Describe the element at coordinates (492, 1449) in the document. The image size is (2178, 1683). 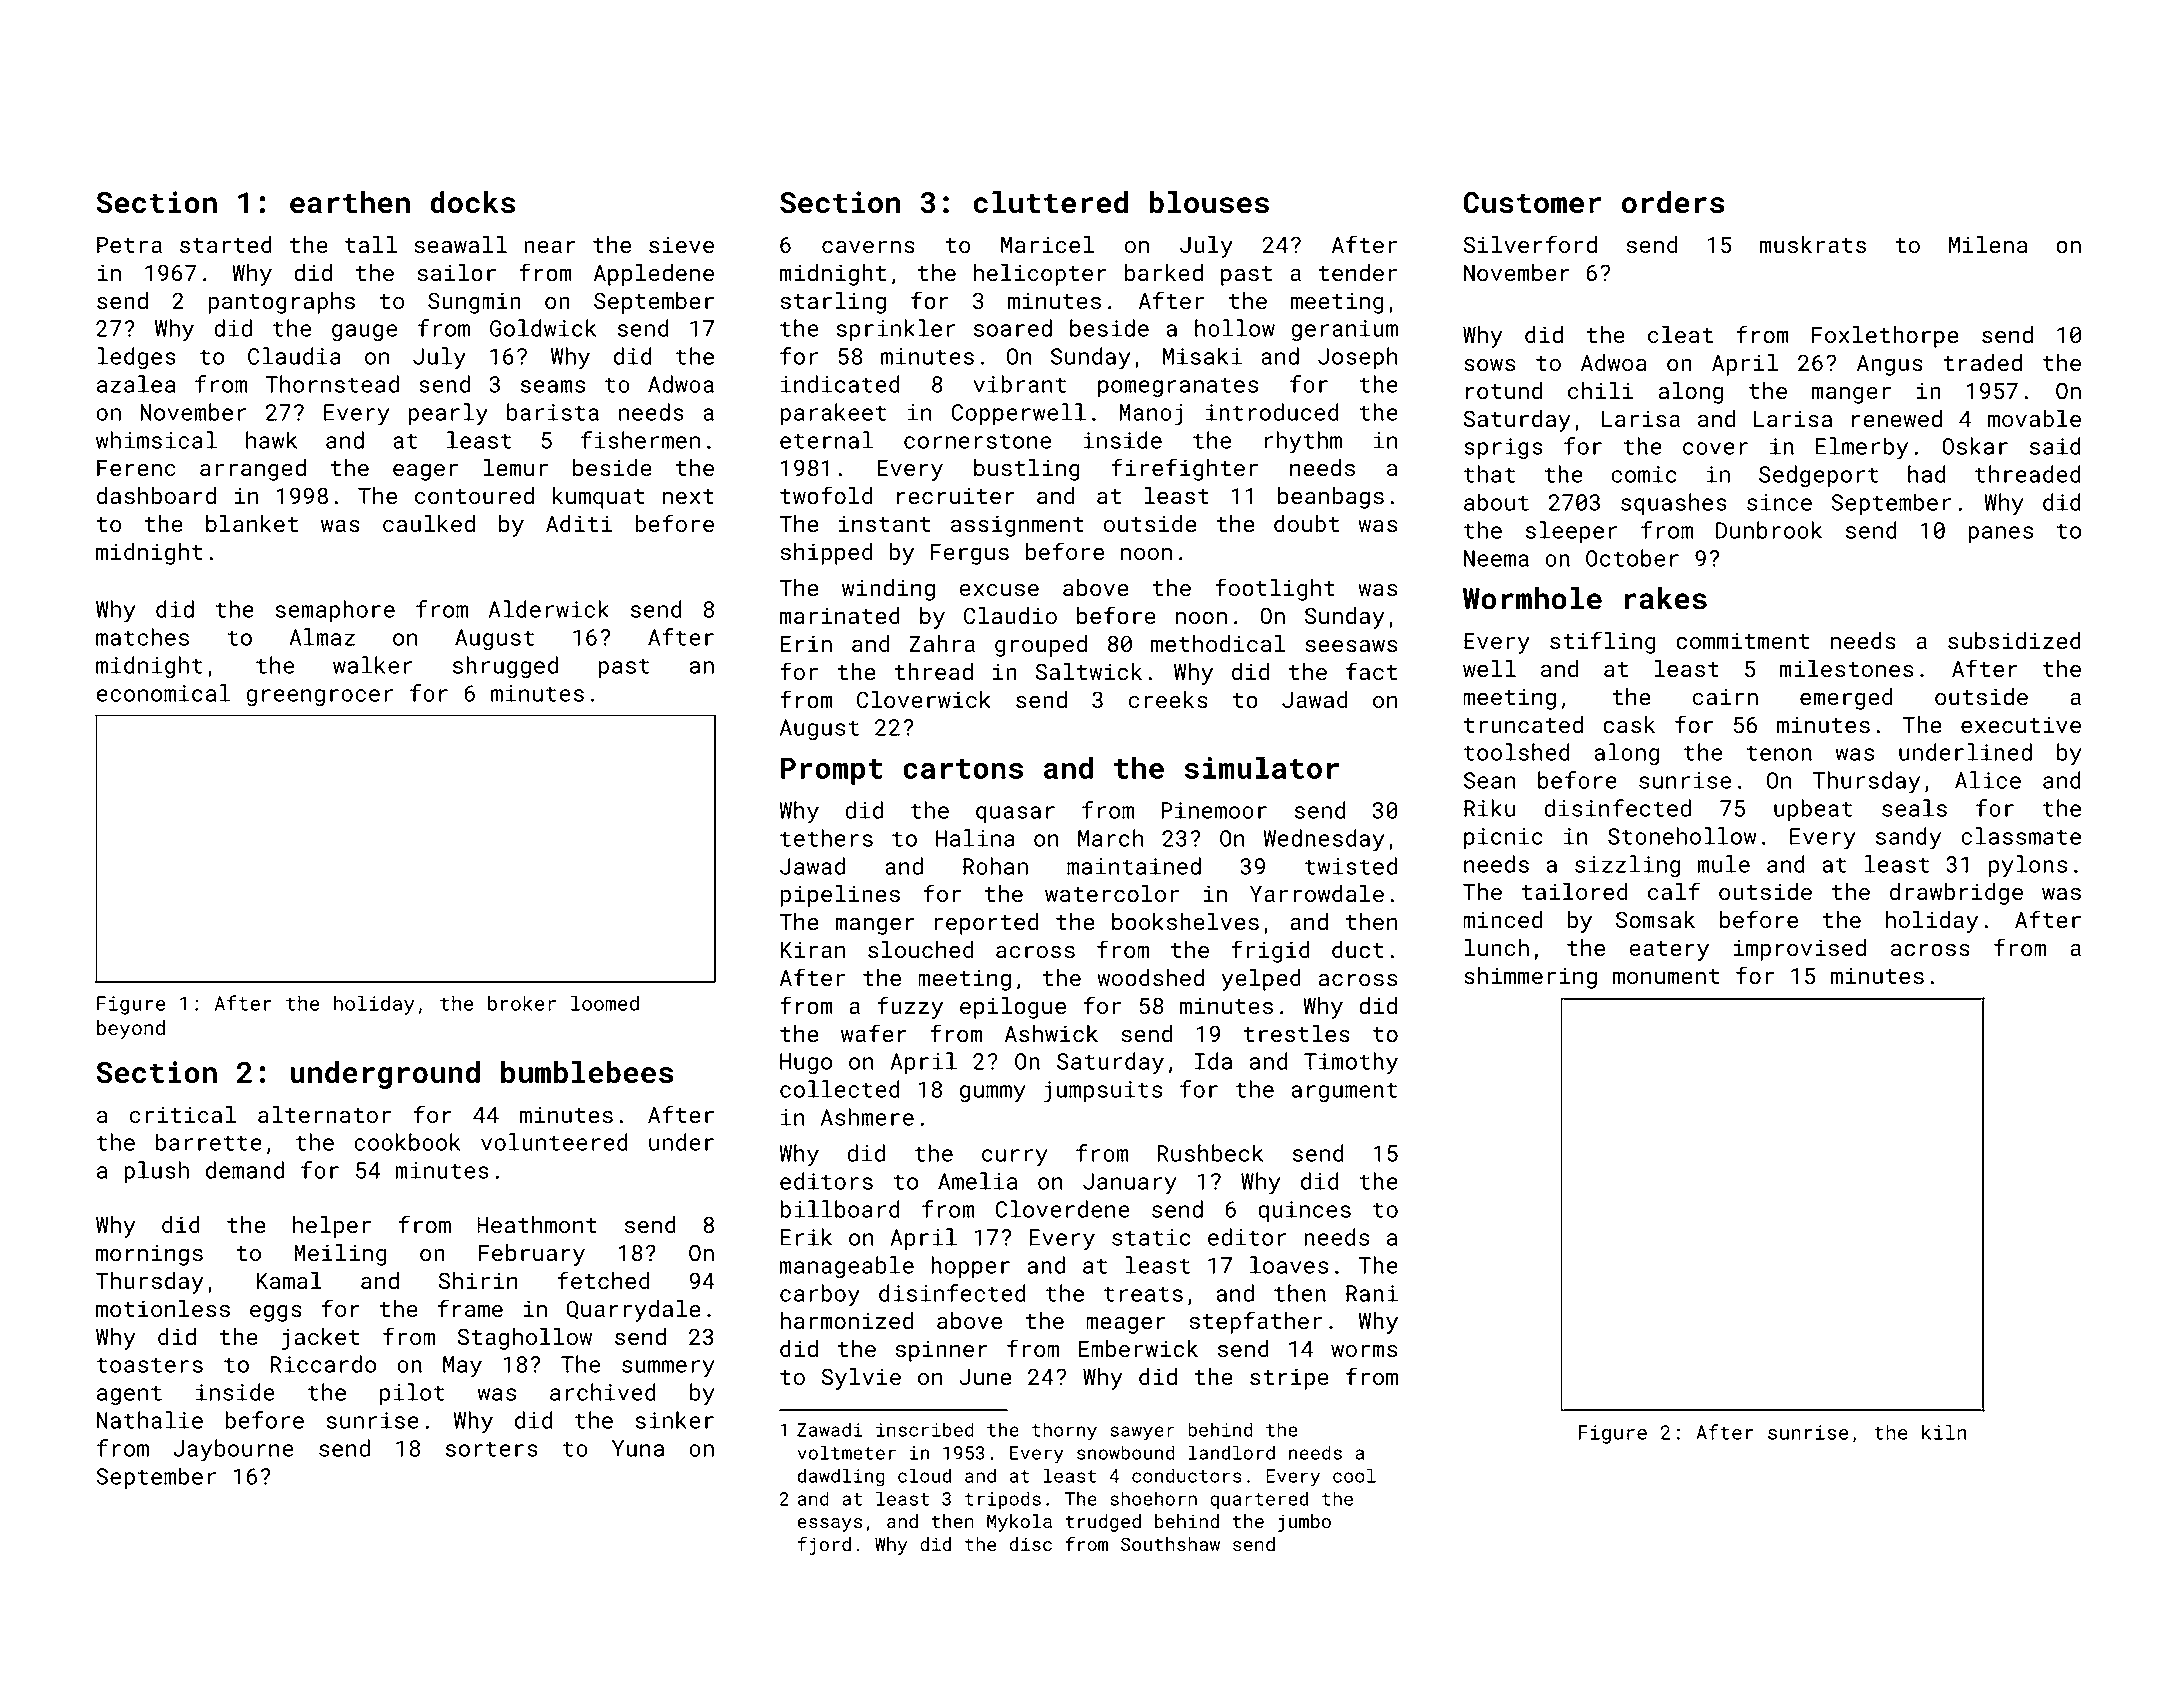
I see `sorters` at that location.
